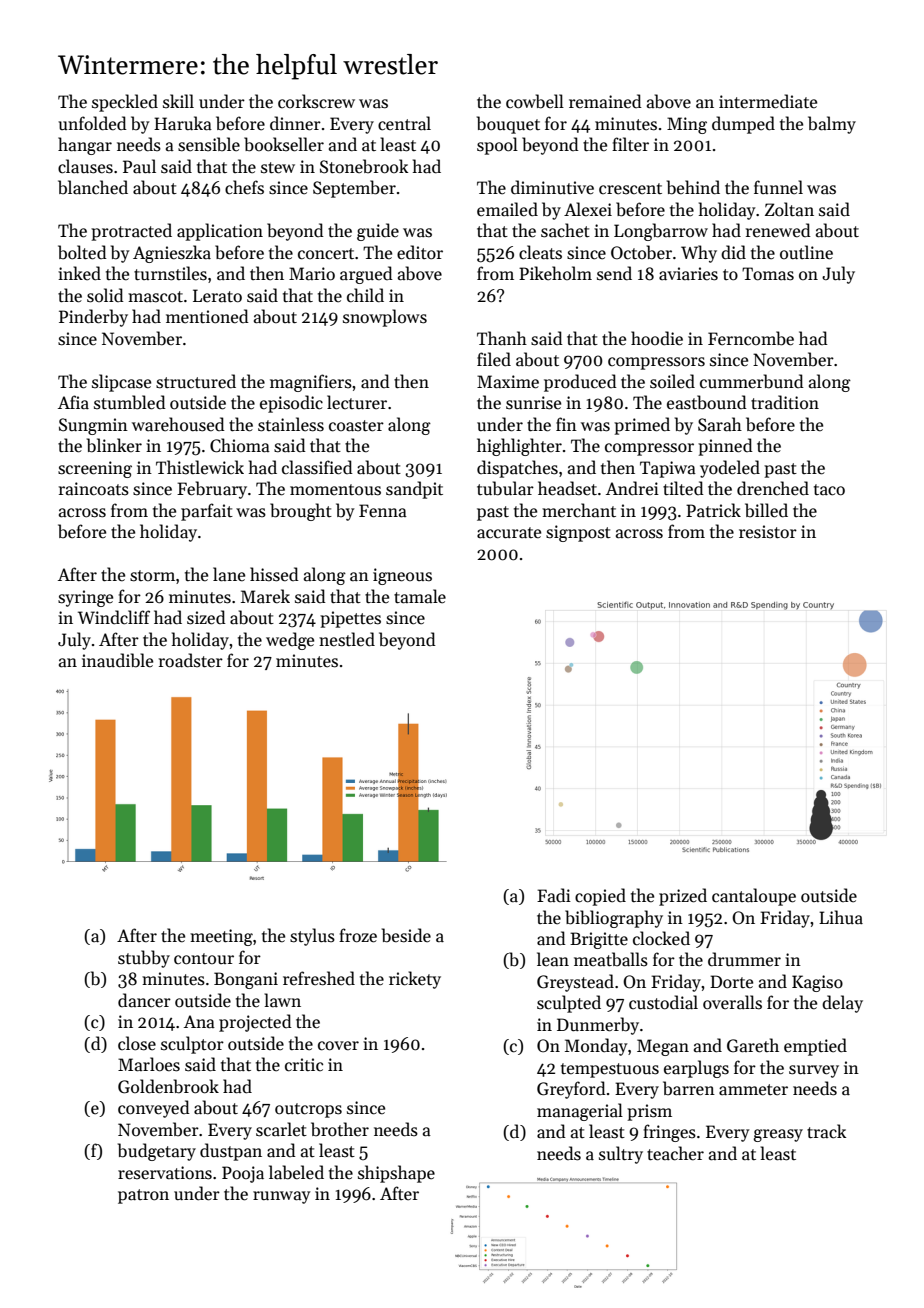 The image size is (924, 1308). Describe the element at coordinates (566, 424) in the screenshot. I see `fin` at that location.
